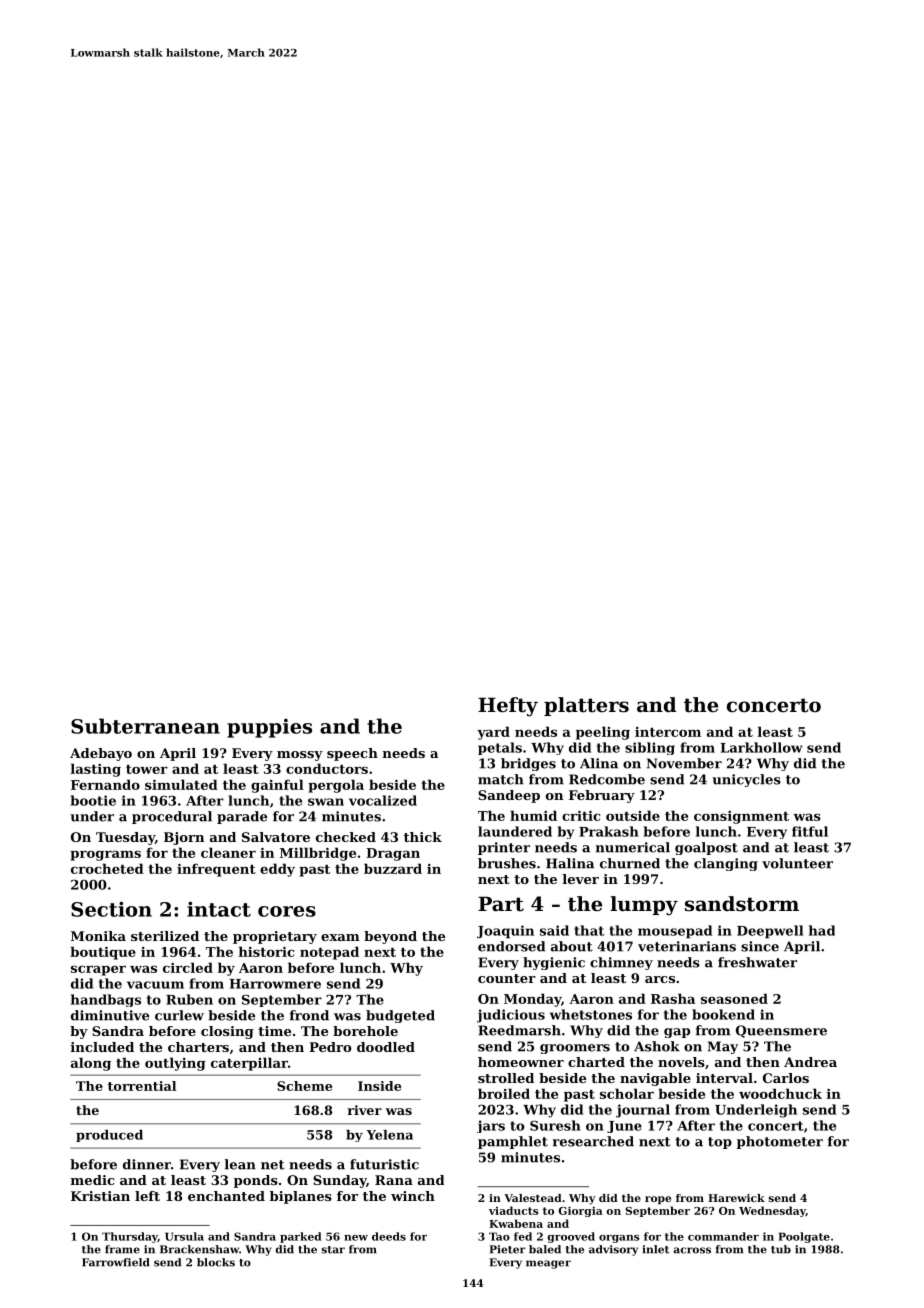 This screenshot has width=924, height=1308. Describe the element at coordinates (130, 1237) in the screenshot. I see `Thursday` at that location.
